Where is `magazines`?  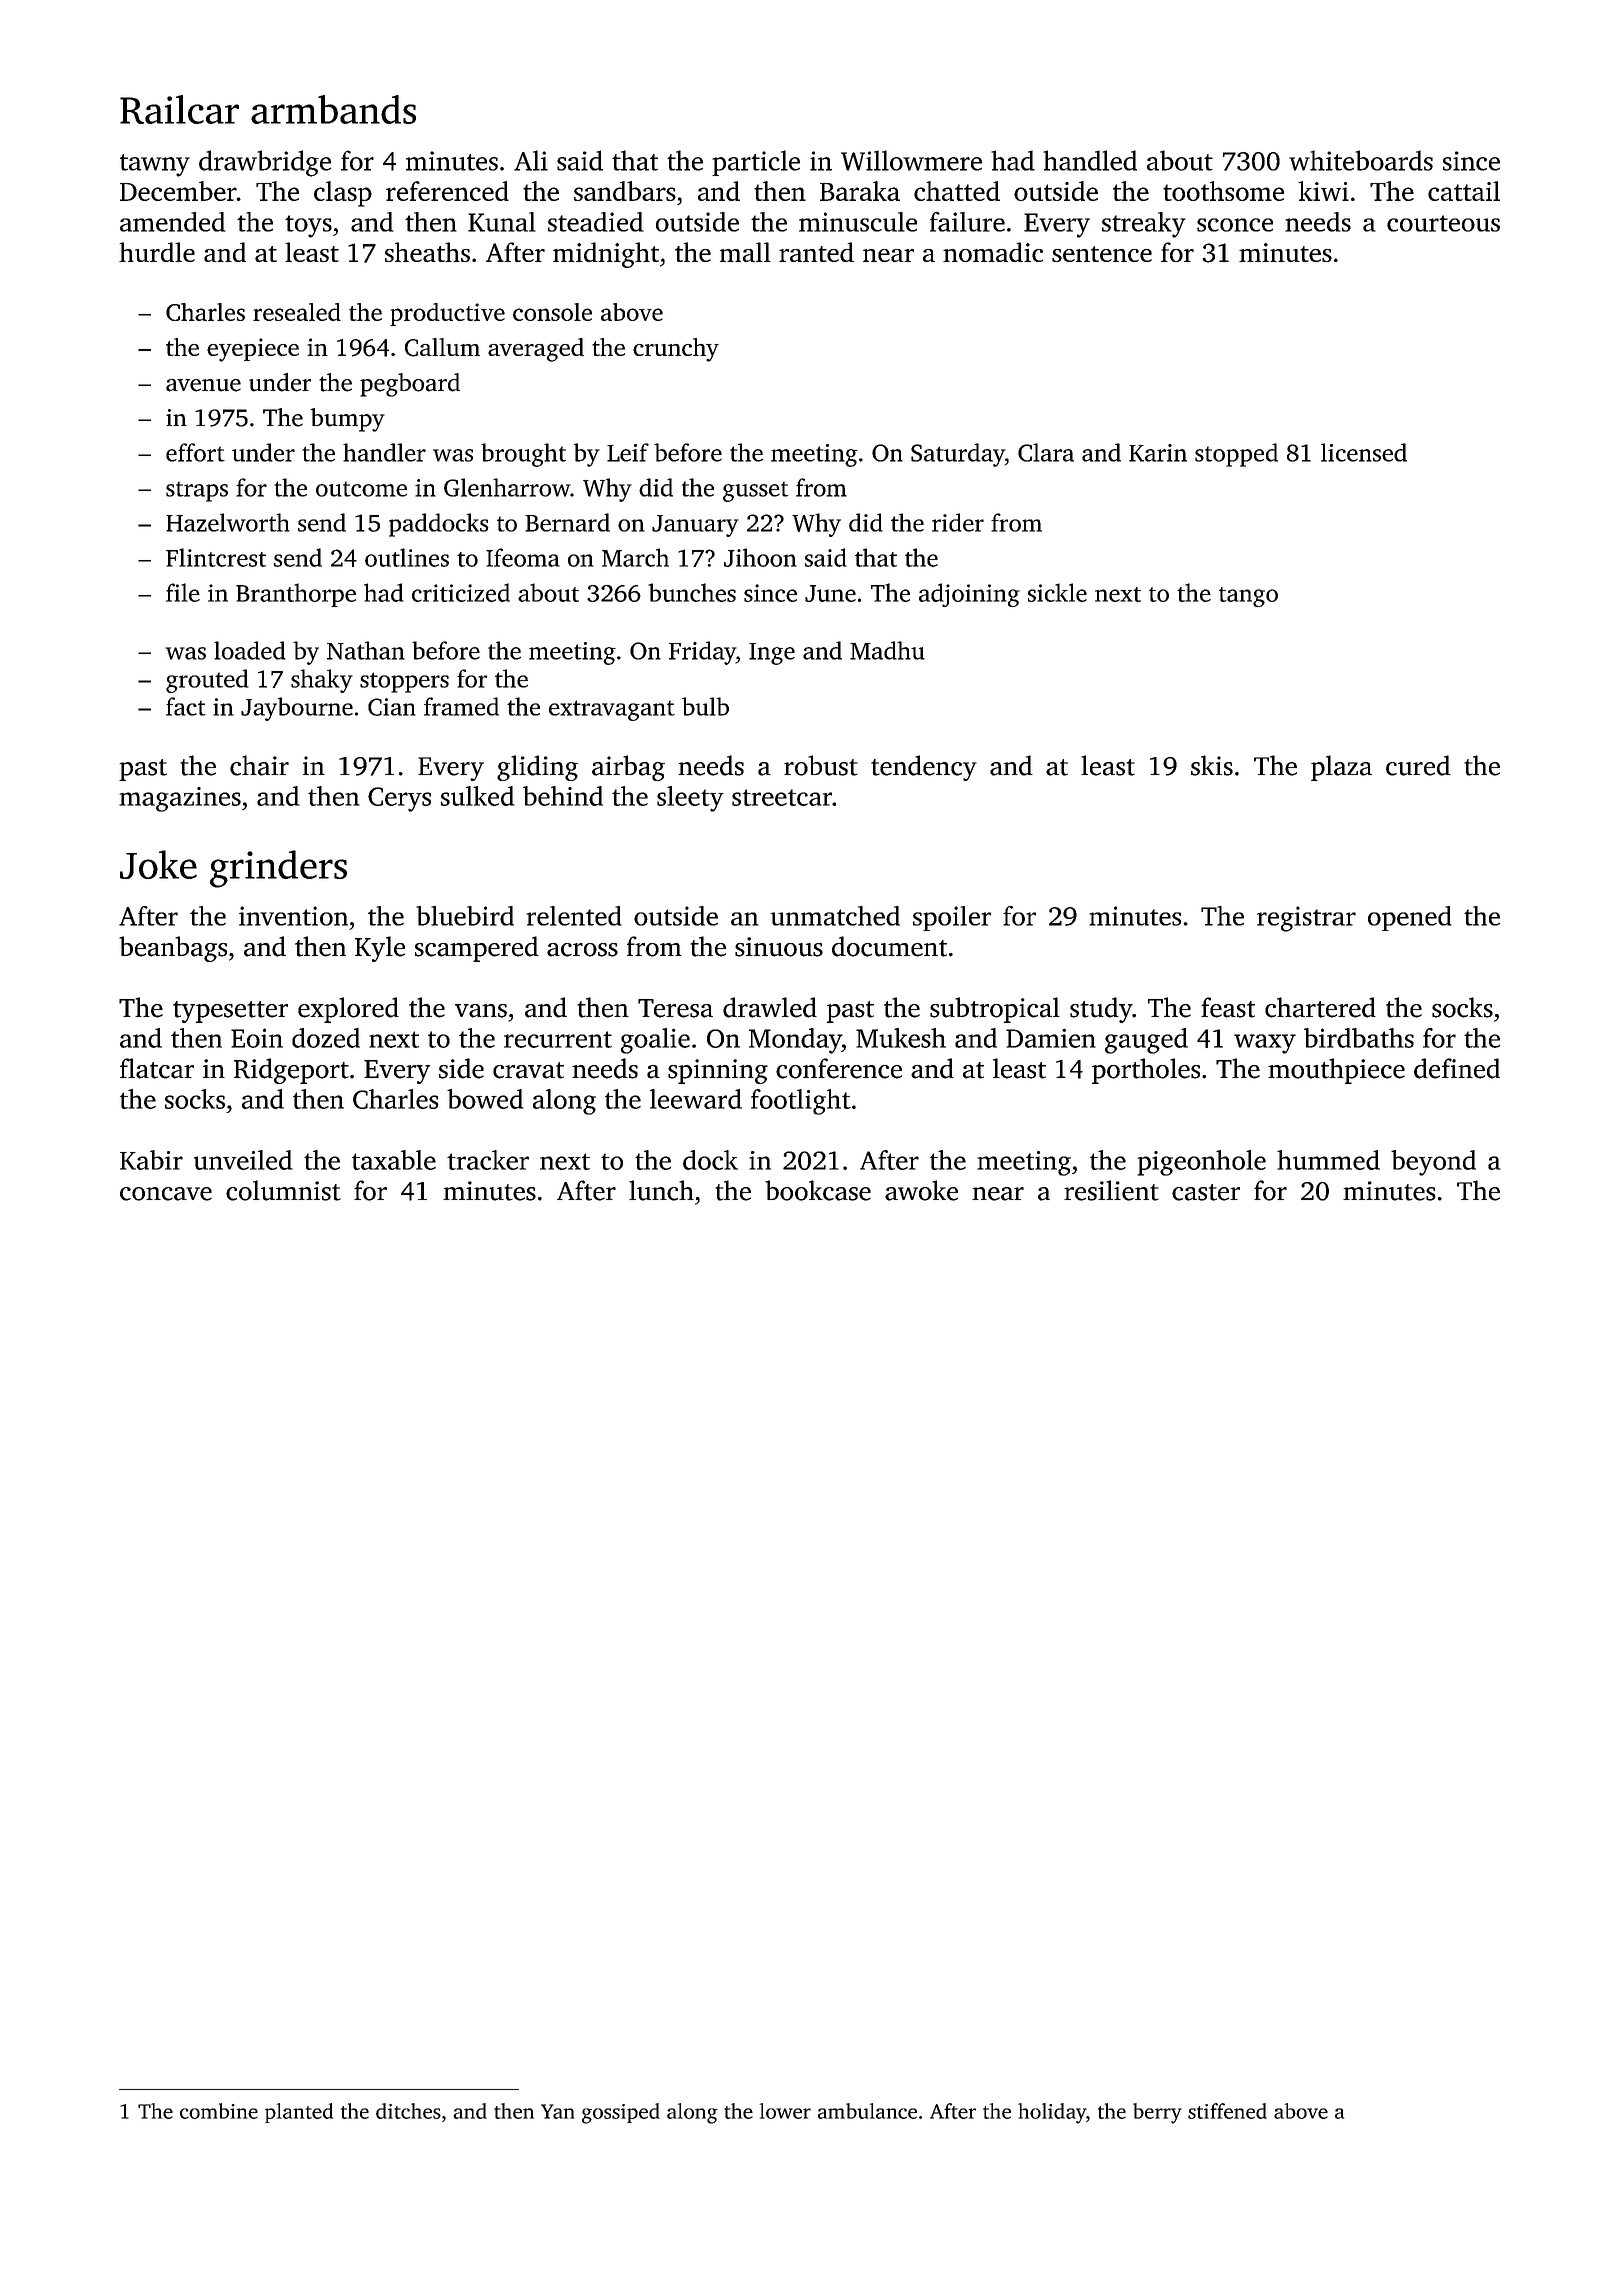 magazines is located at coordinates (180, 799).
